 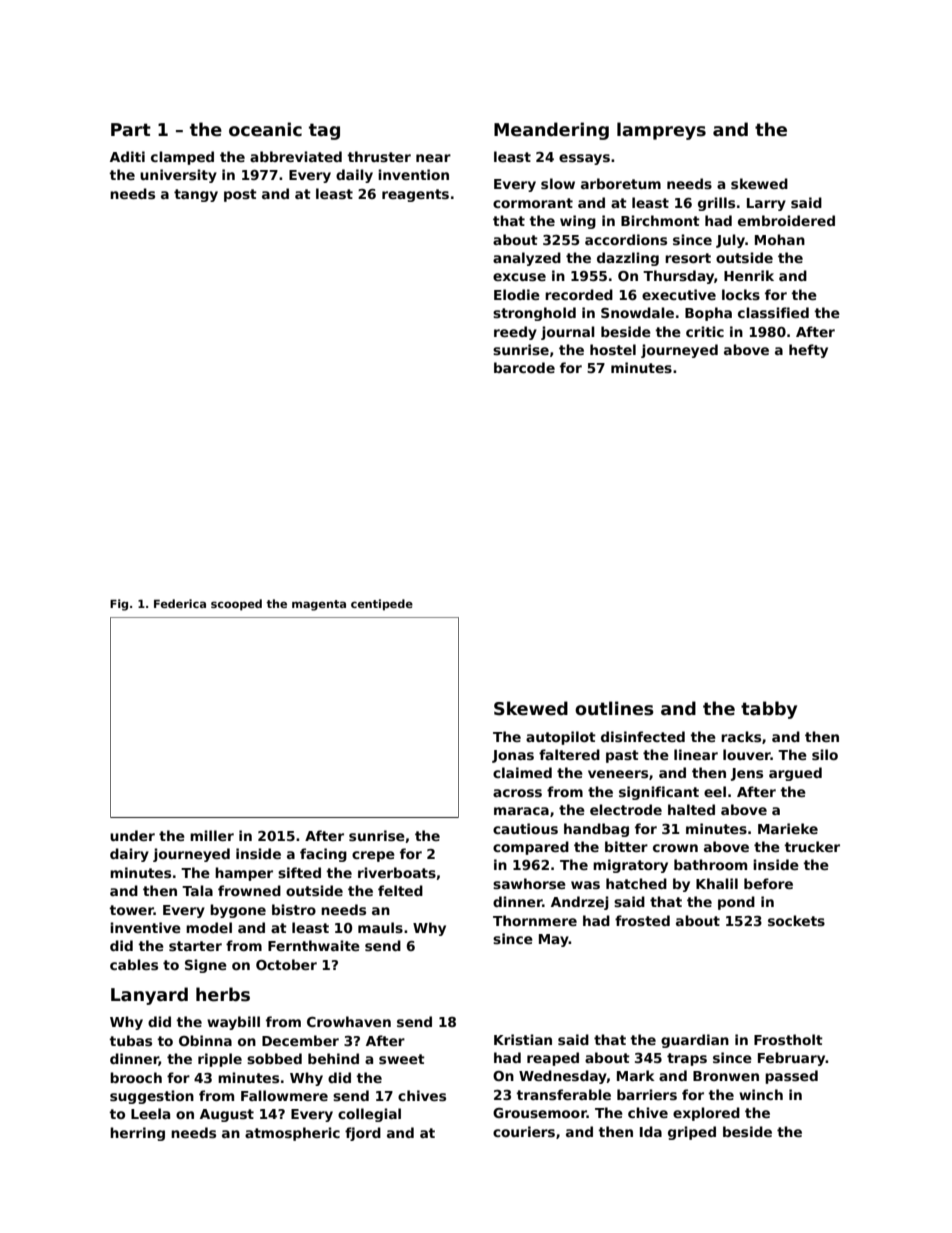 What do you see at coordinates (240, 195) in the screenshot?
I see `post` at bounding box center [240, 195].
